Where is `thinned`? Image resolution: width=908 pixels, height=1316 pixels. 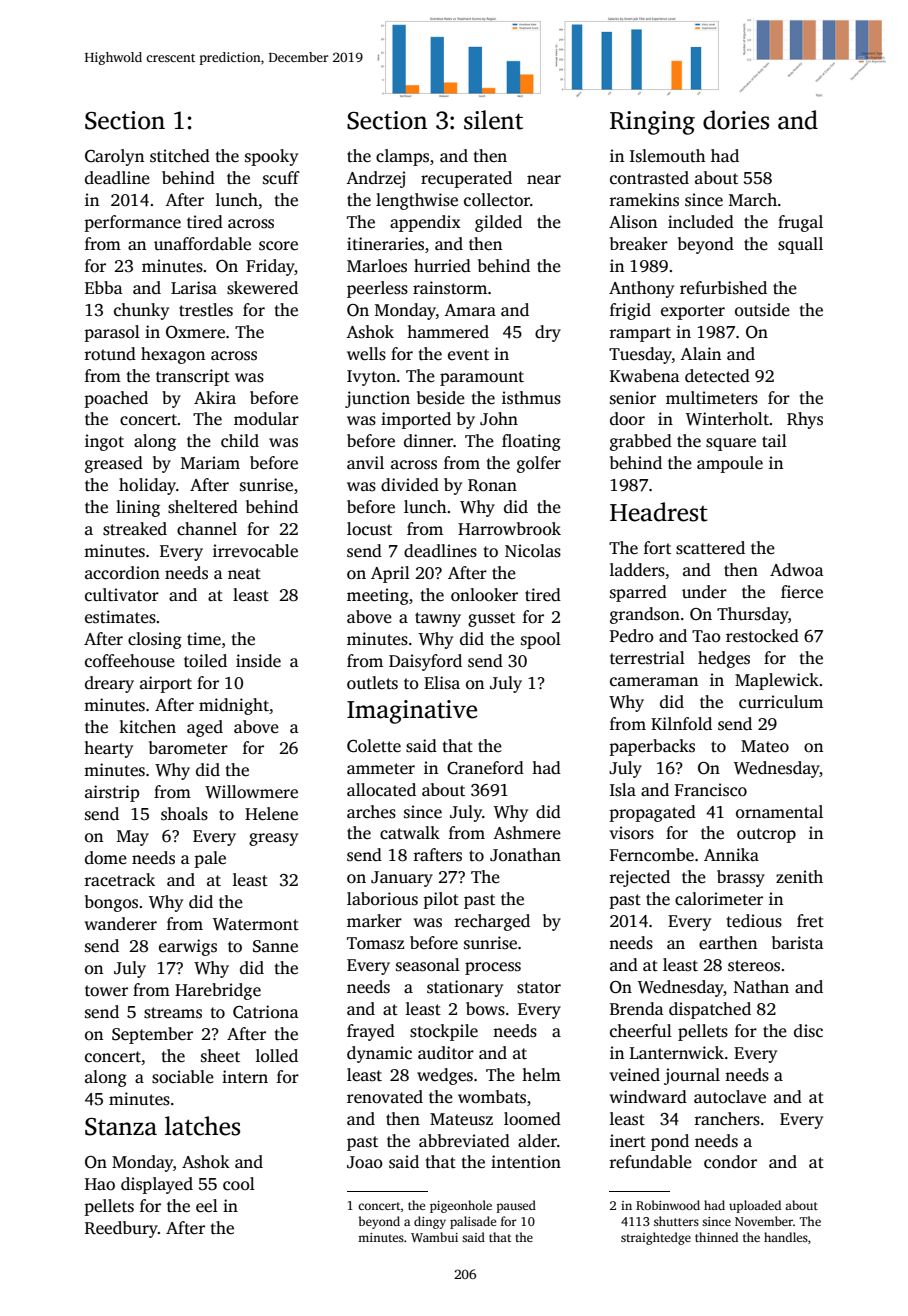
thinned is located at coordinates (716, 1237).
